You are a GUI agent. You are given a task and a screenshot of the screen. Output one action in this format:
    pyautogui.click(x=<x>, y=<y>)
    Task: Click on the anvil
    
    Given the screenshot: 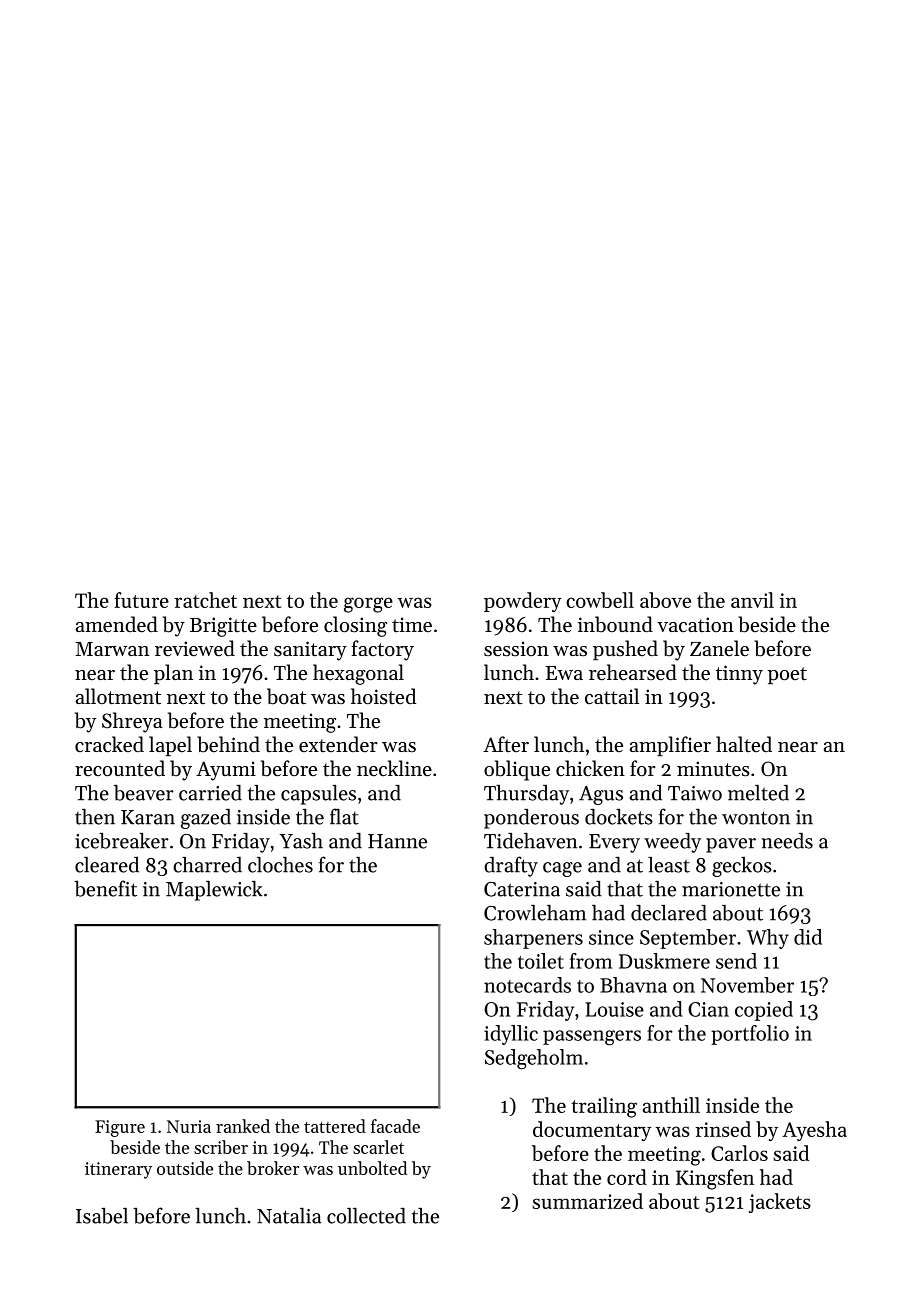 What is the action you would take?
    pyautogui.click(x=752, y=600)
